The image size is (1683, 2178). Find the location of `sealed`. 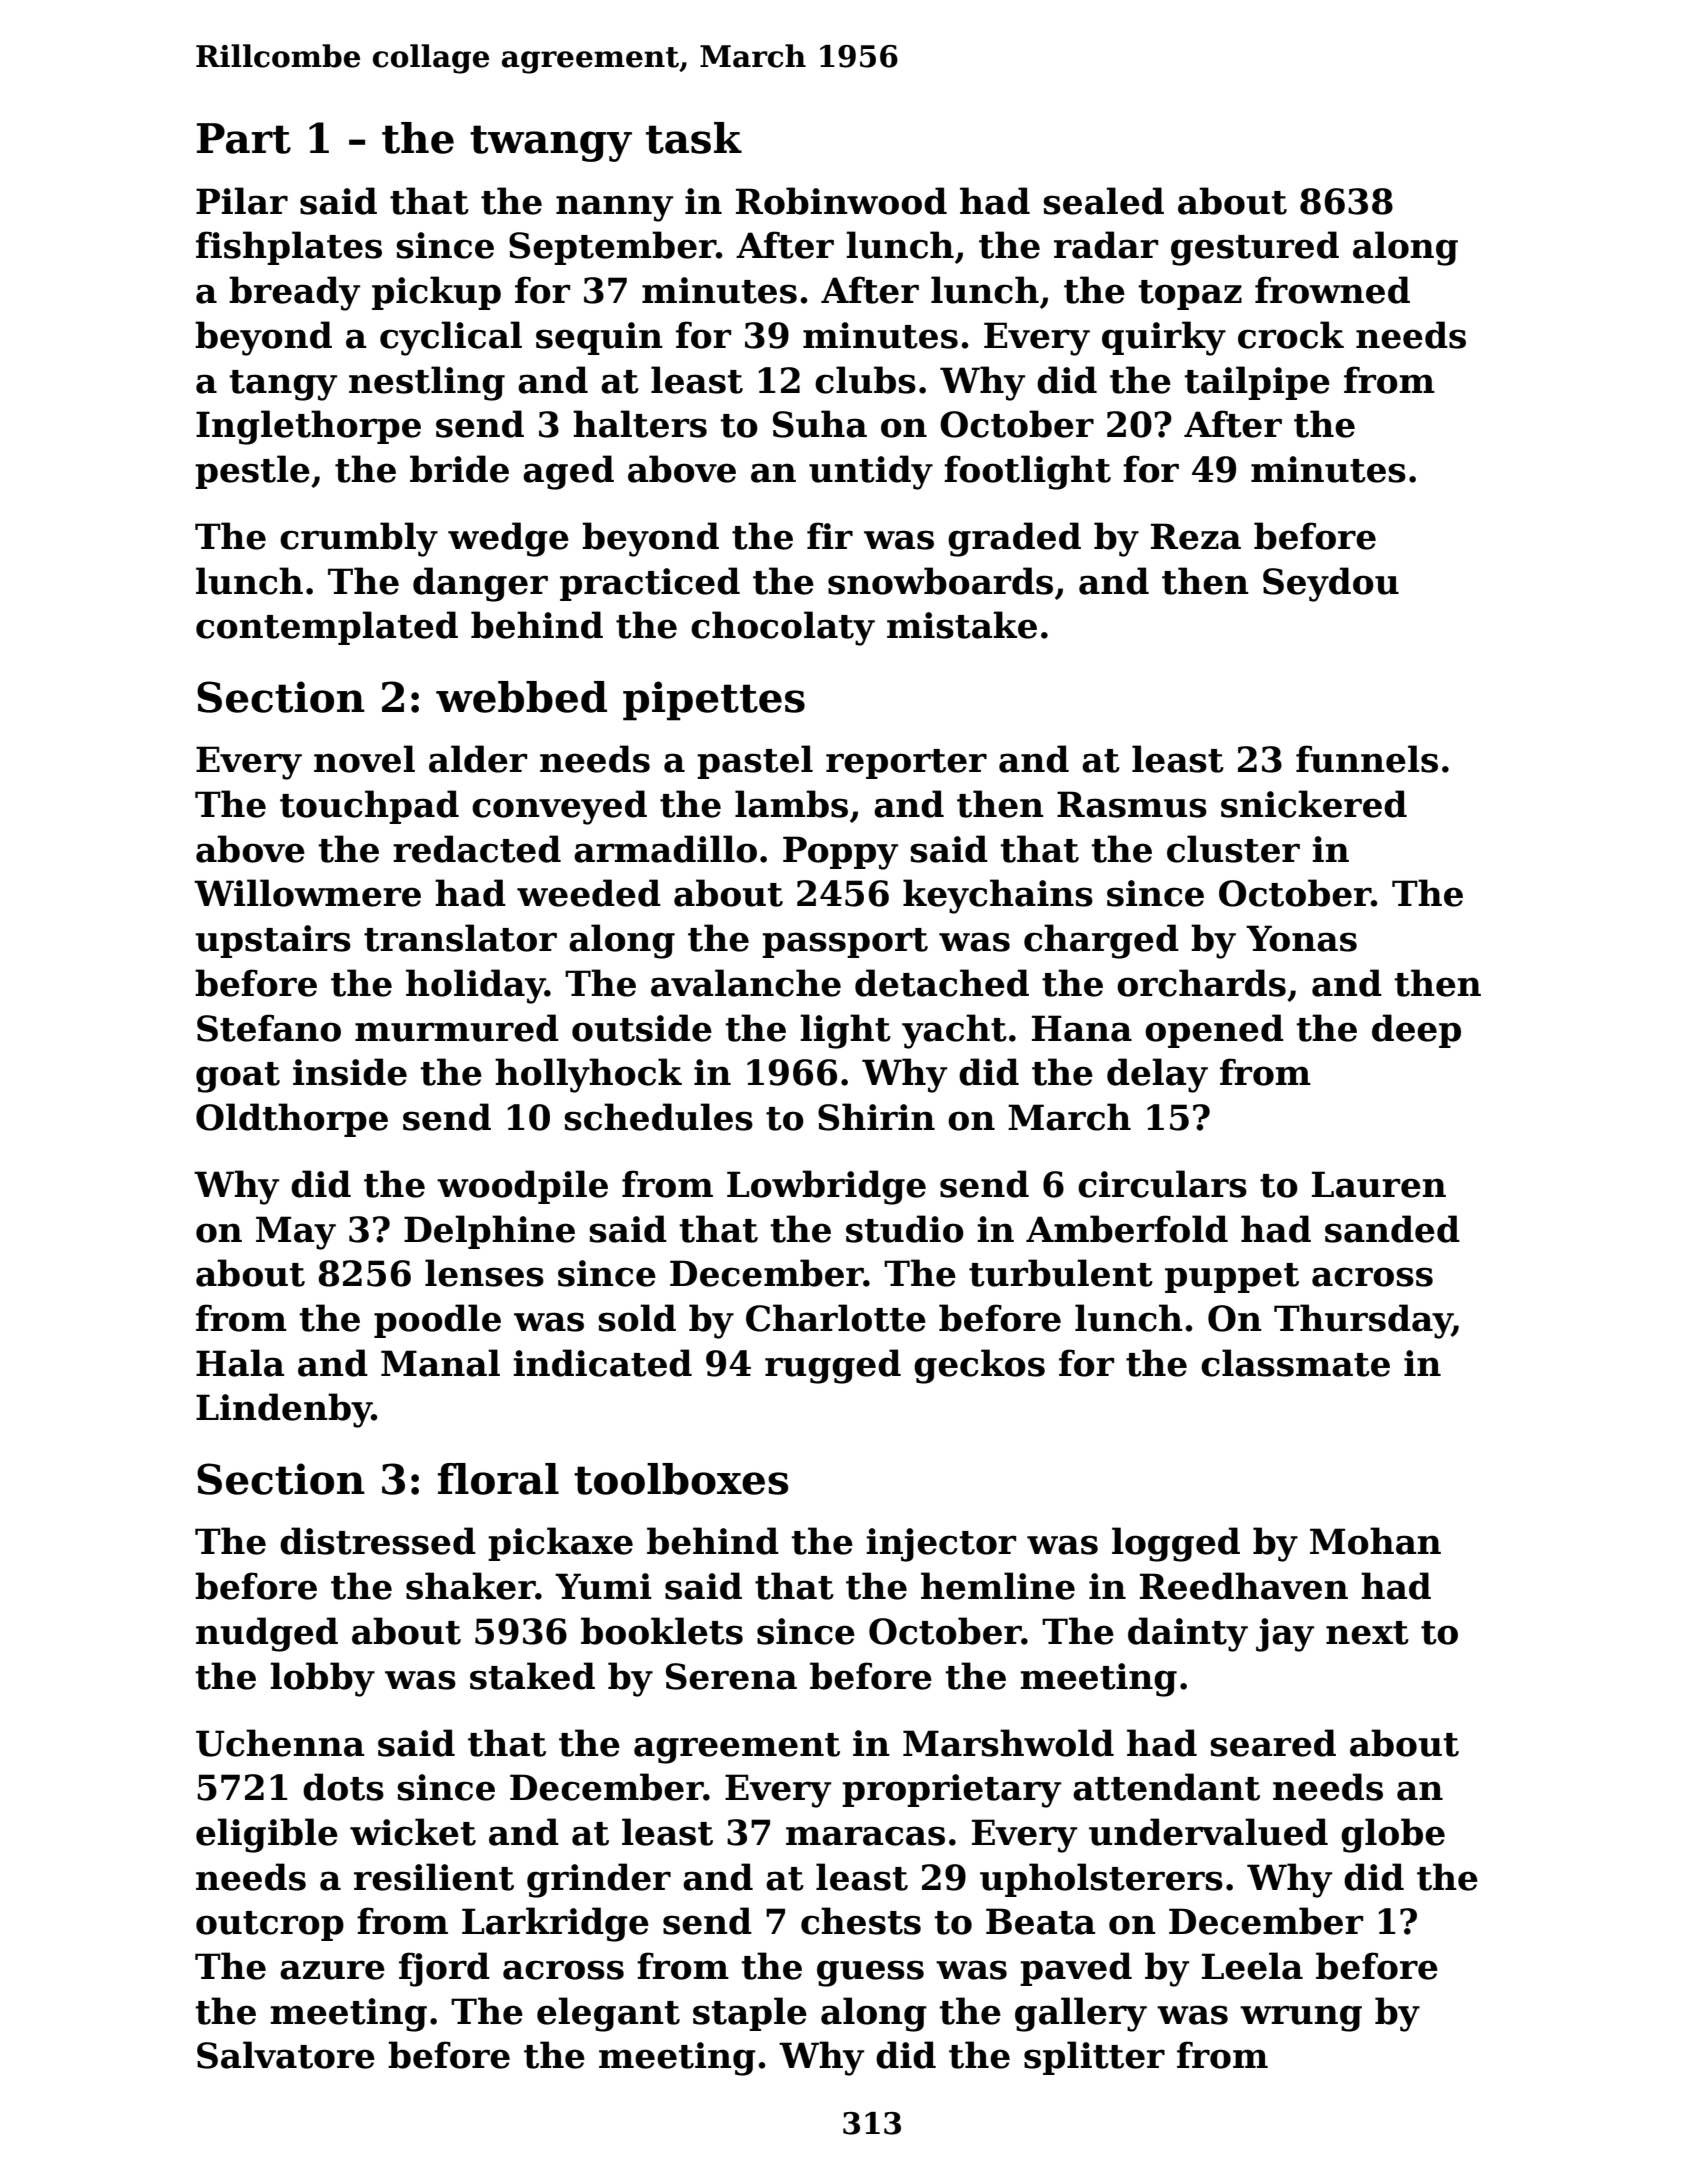

sealed is located at coordinates (1103, 201).
